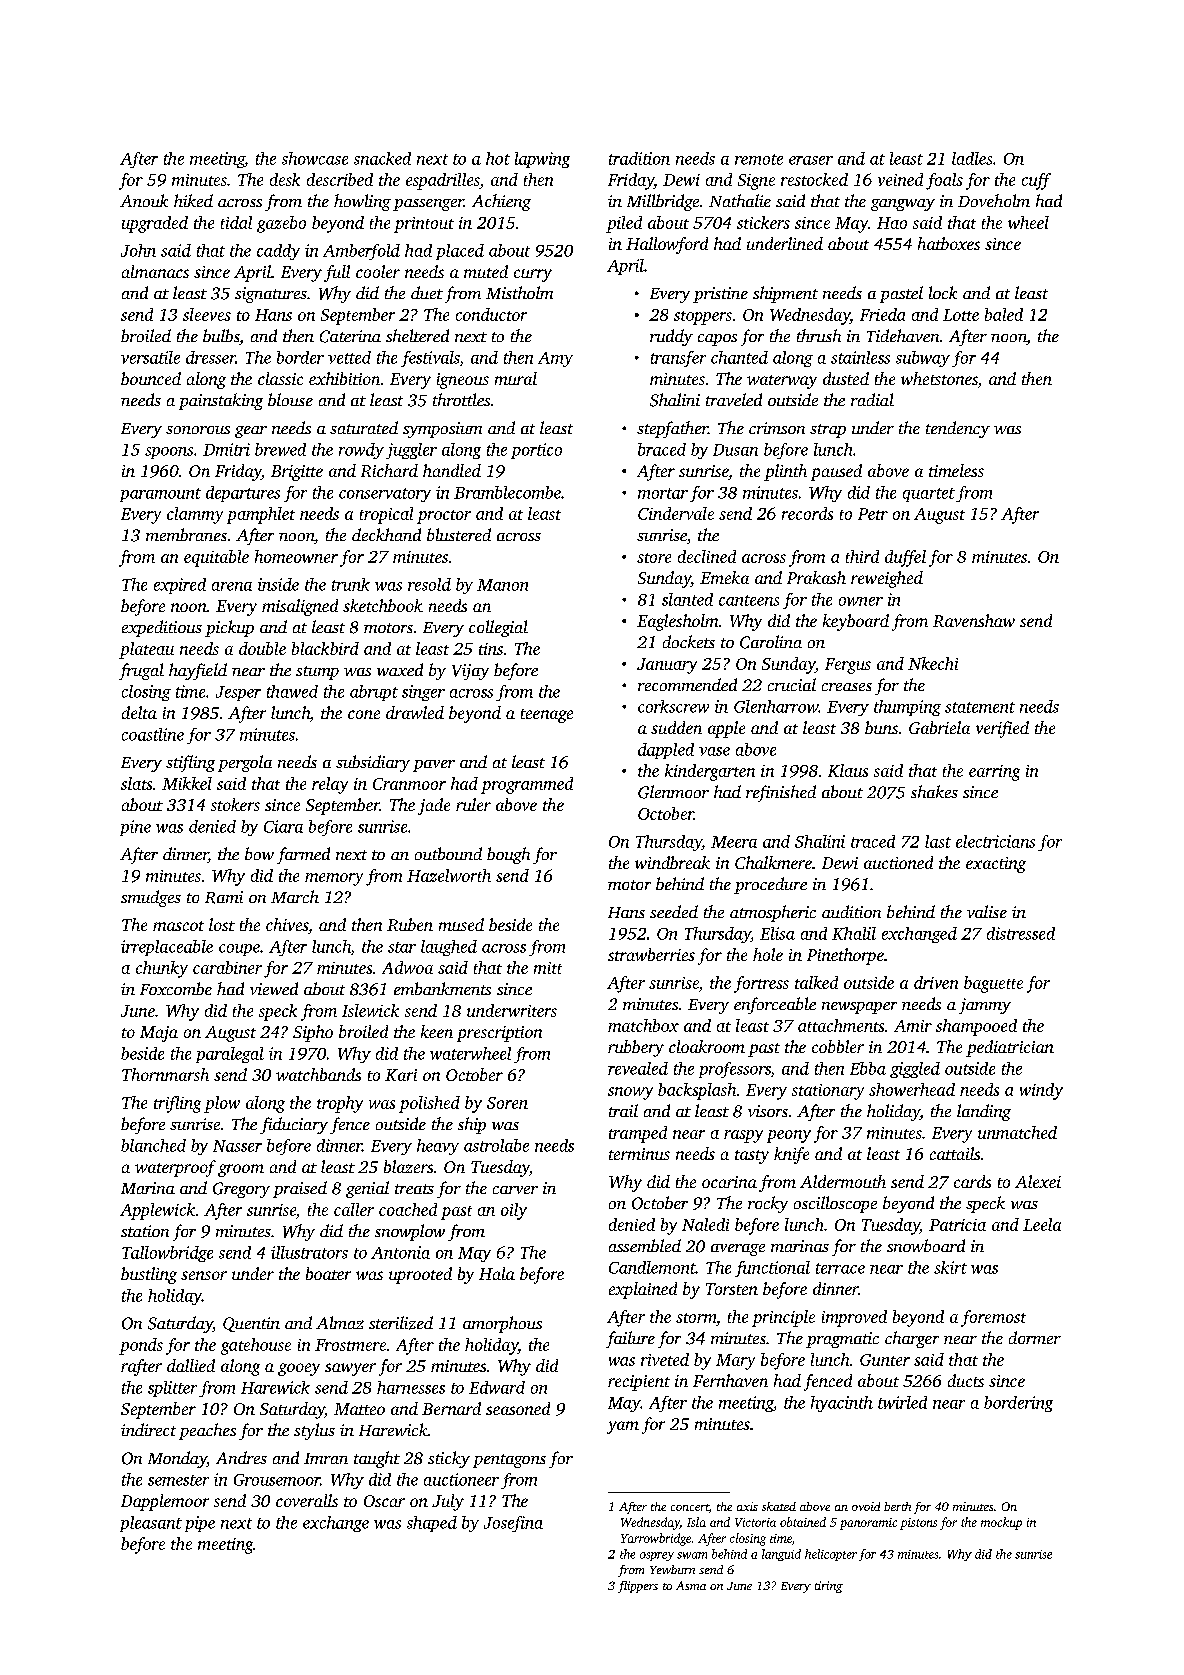  What do you see at coordinates (735, 1070) in the screenshot?
I see `professors` at bounding box center [735, 1070].
